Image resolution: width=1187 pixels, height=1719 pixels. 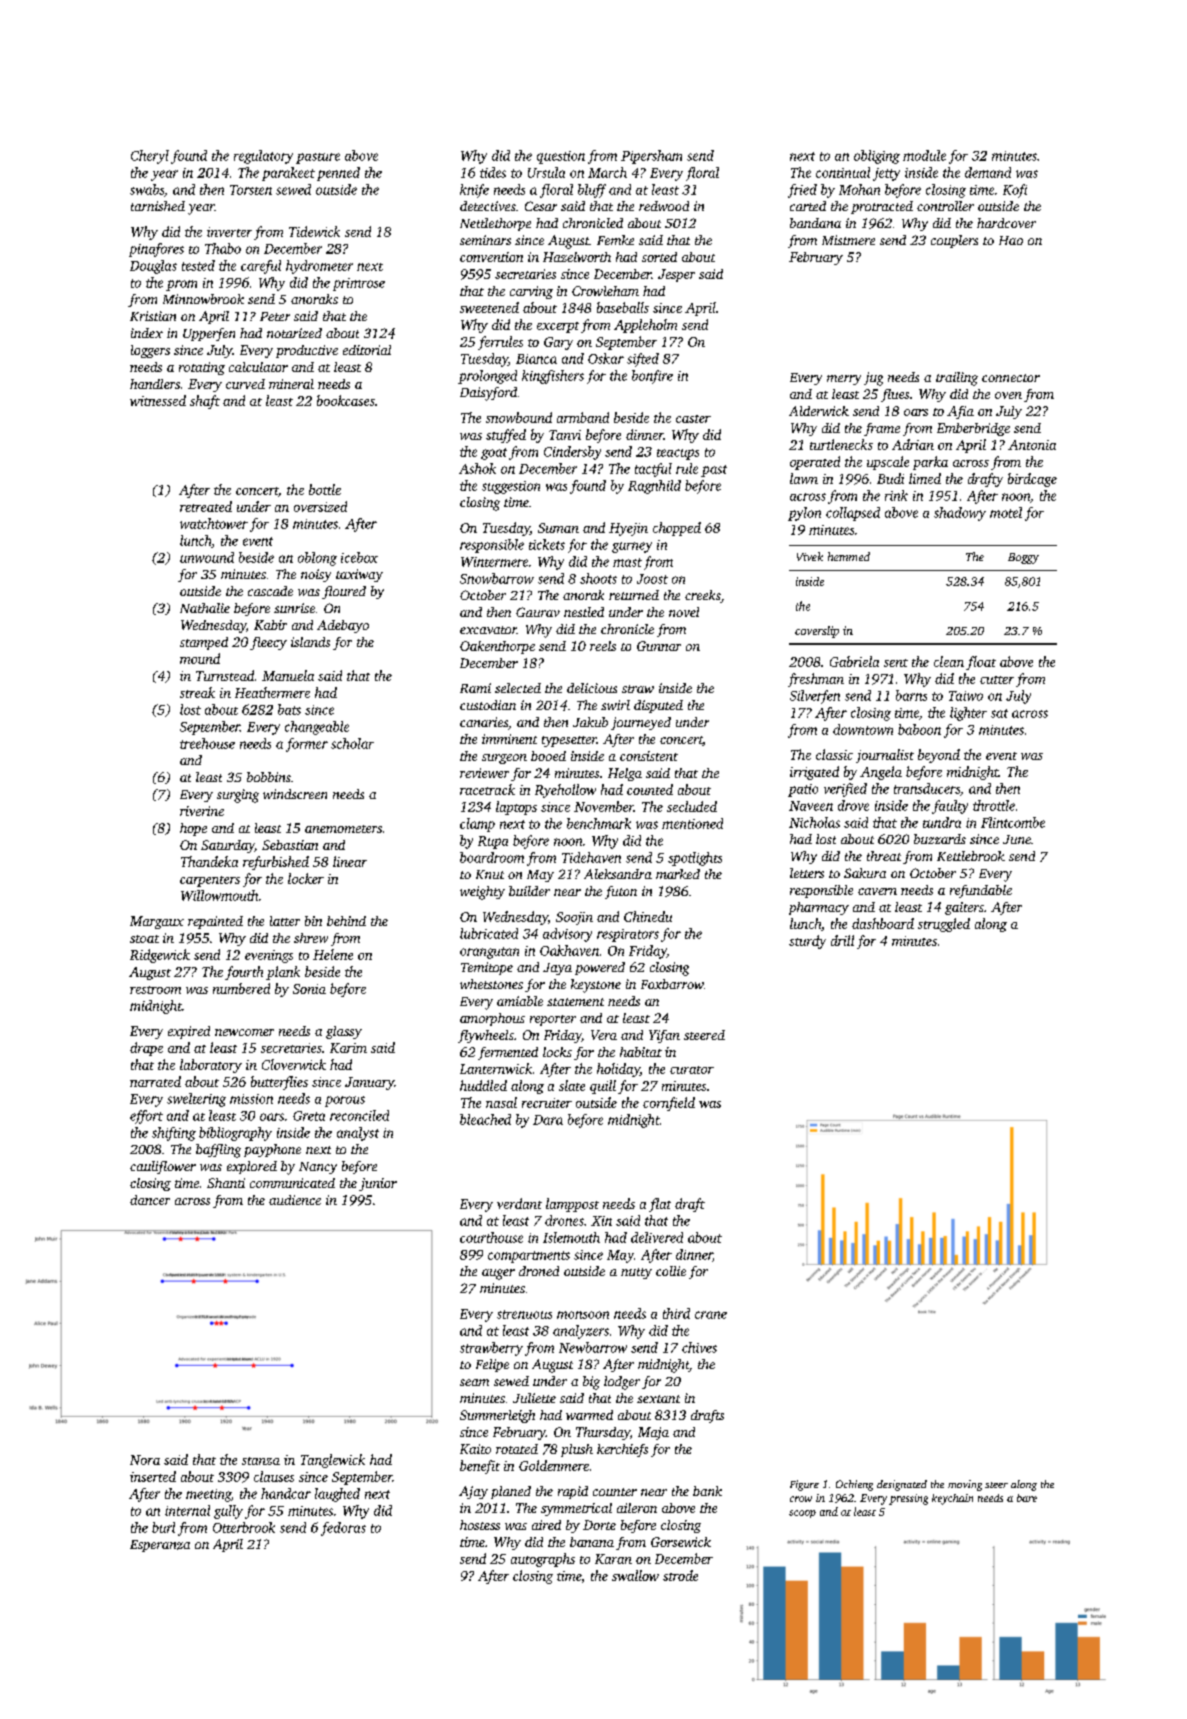 I want to click on Chinedu, so click(x=648, y=916).
